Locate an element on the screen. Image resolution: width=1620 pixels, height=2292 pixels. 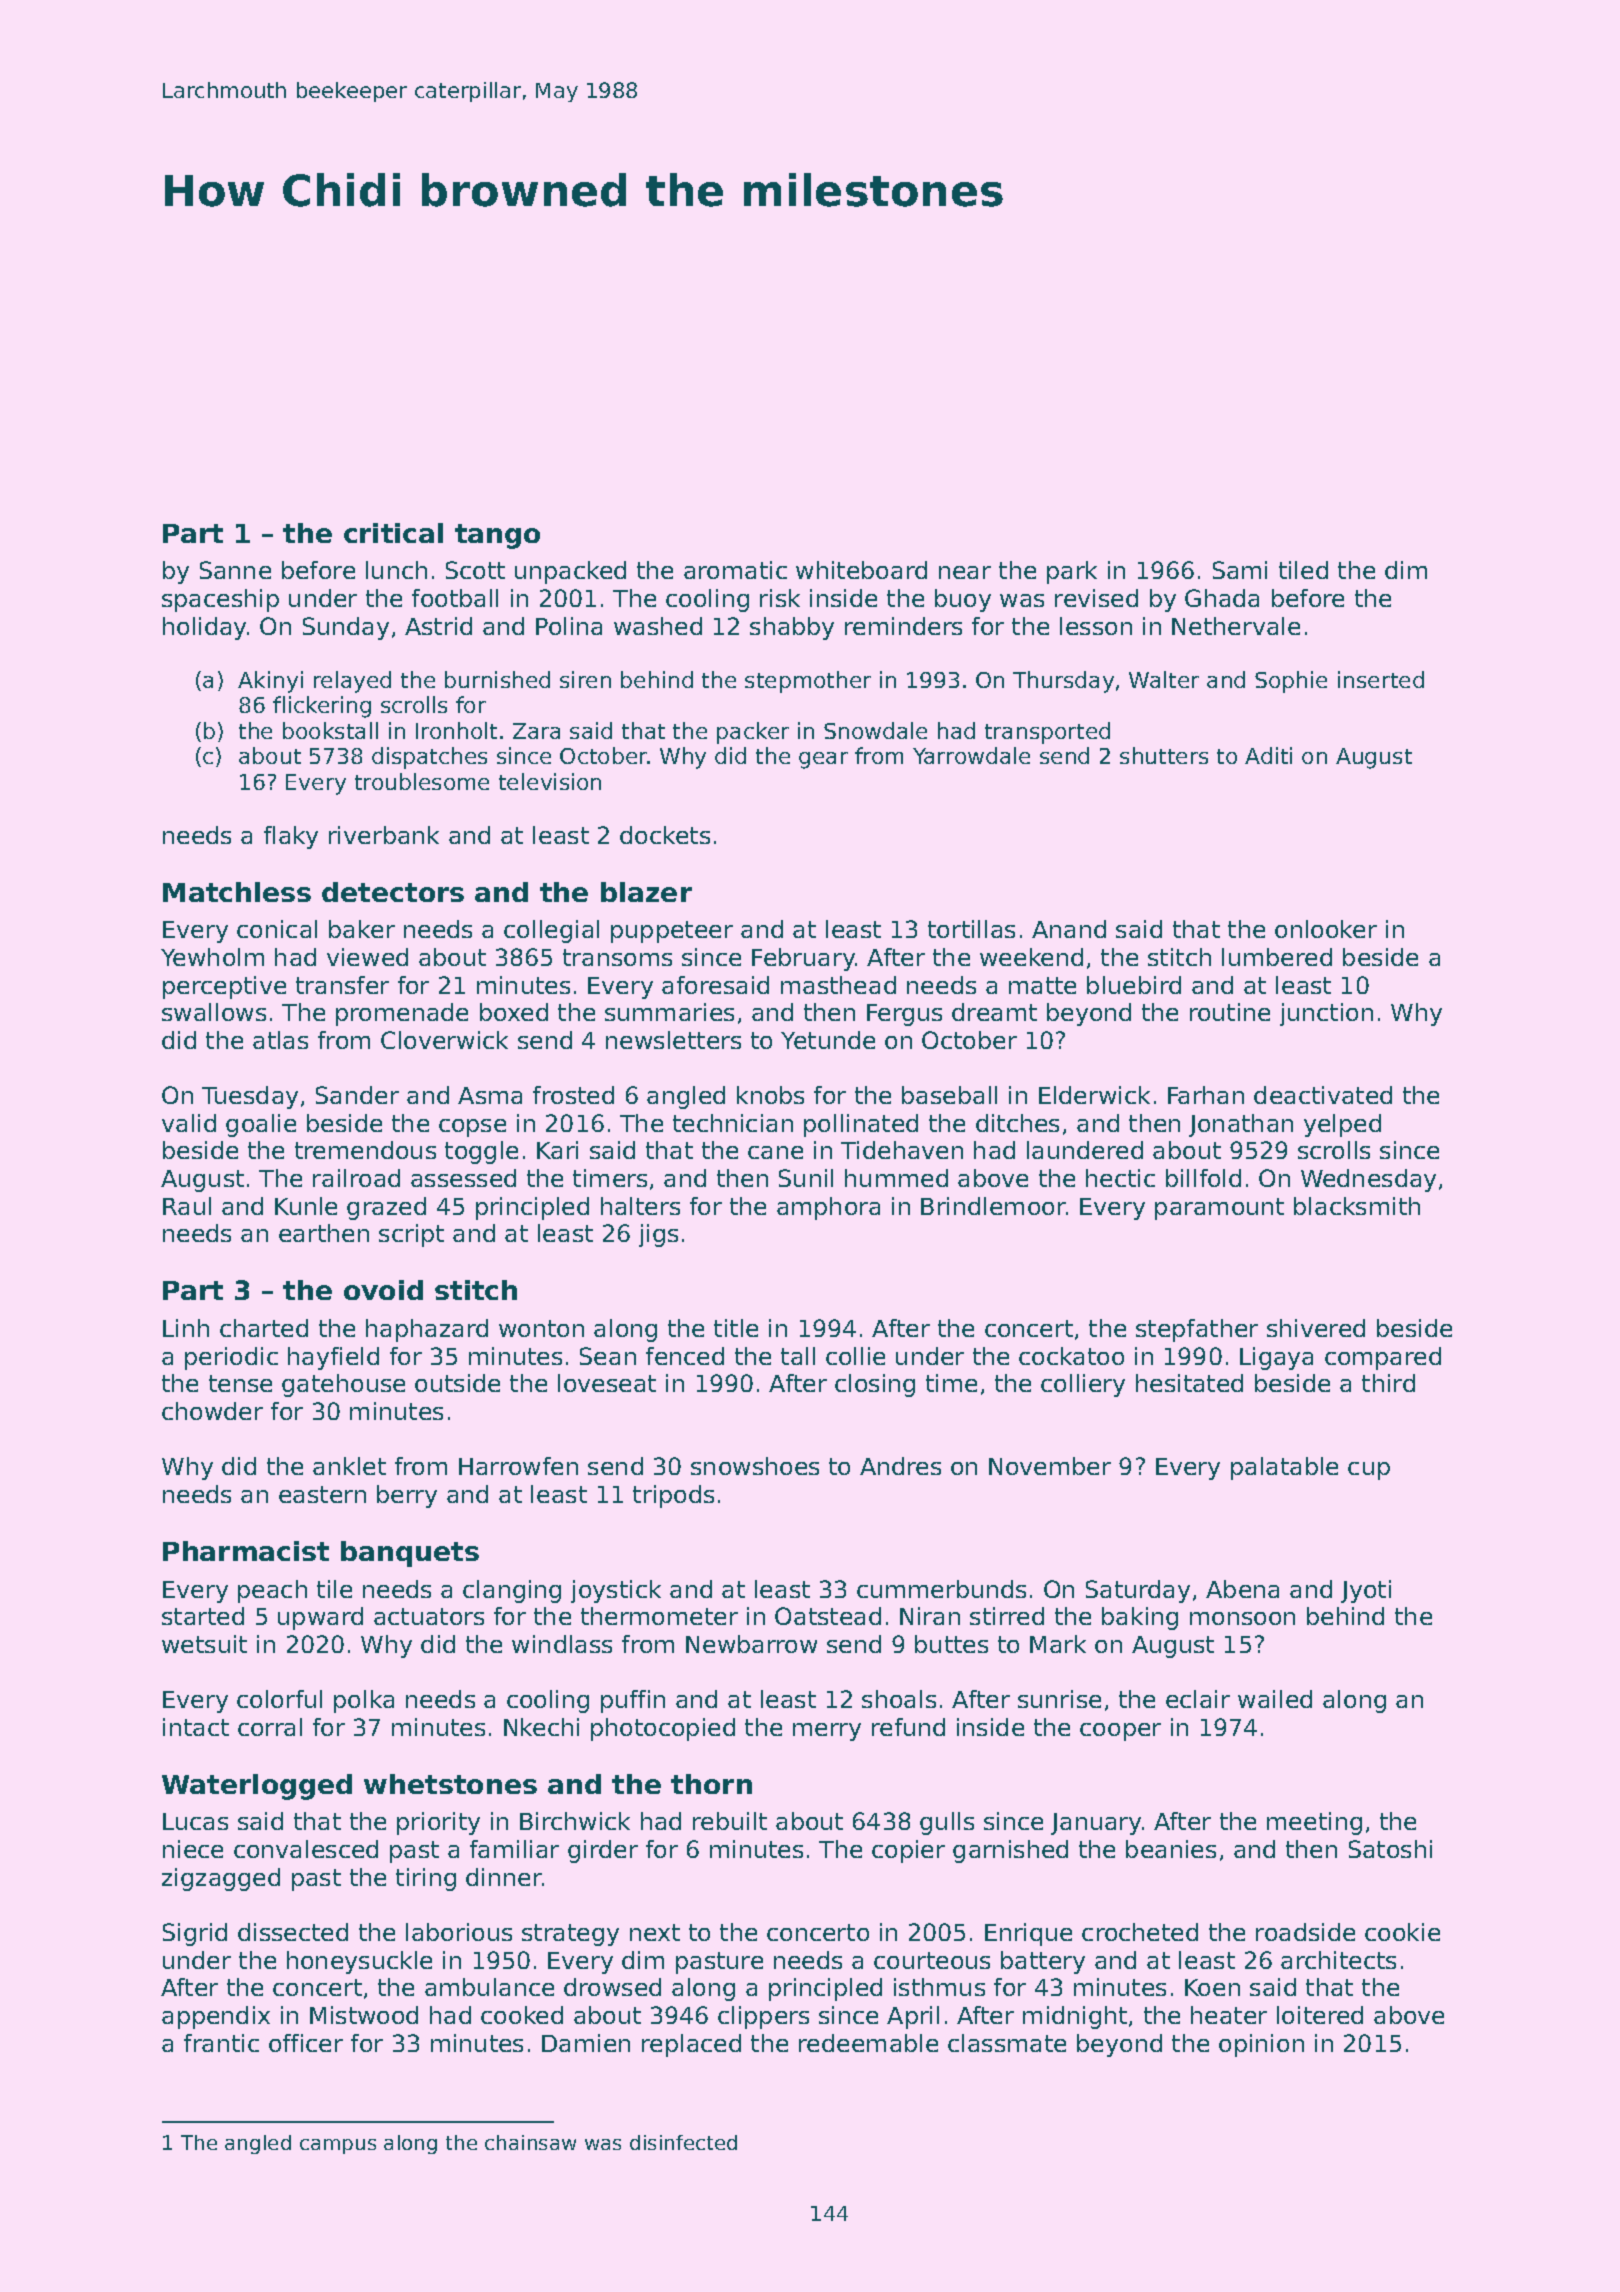
chowder is located at coordinates (212, 1411).
